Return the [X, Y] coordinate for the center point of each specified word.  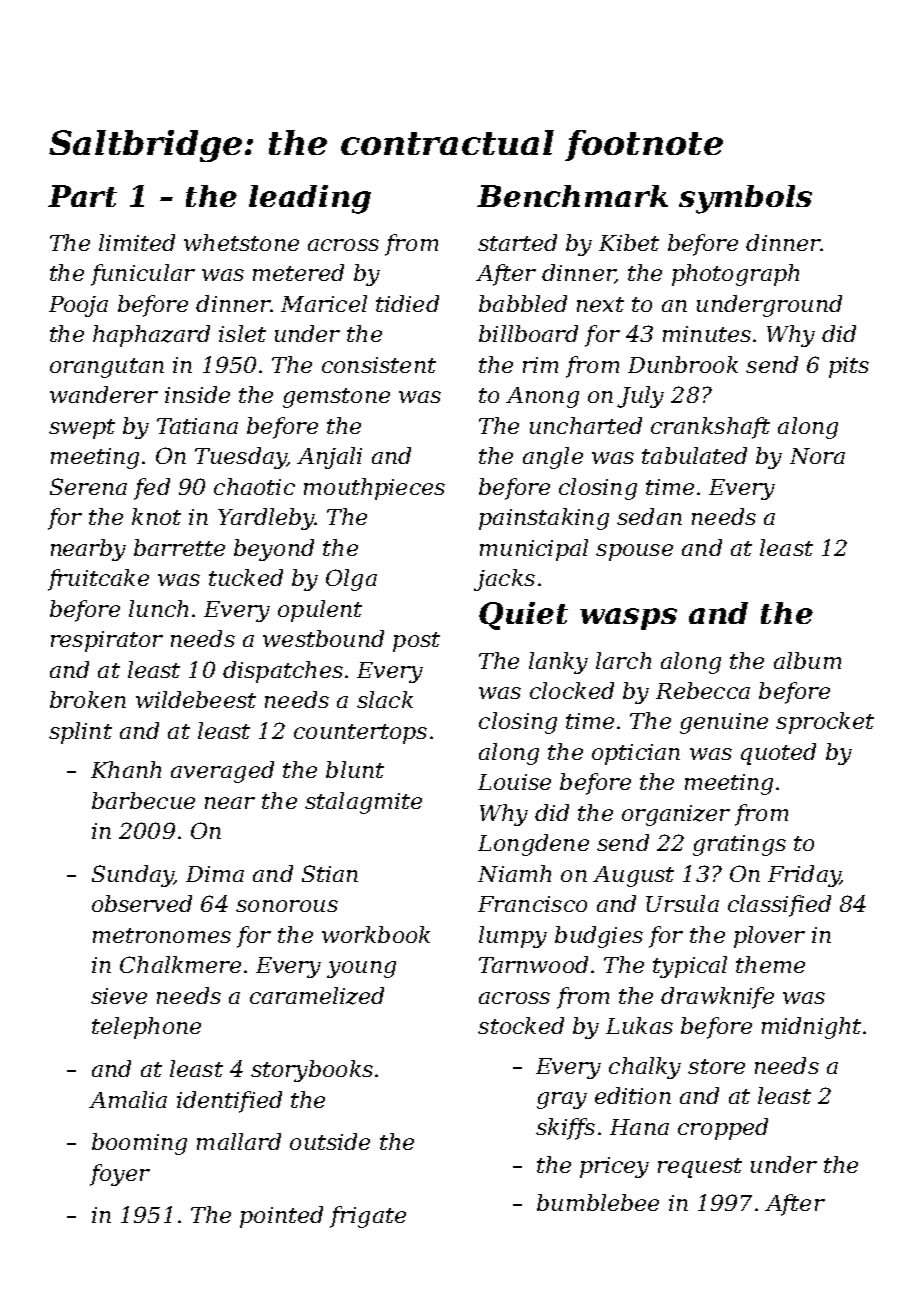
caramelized [317, 996]
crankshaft [710, 428]
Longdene [533, 845]
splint [80, 733]
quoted [778, 754]
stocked [521, 1025]
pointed [281, 1217]
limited [137, 242]
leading [310, 199]
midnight [811, 1028]
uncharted [586, 425]
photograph [735, 275]
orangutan [107, 368]
